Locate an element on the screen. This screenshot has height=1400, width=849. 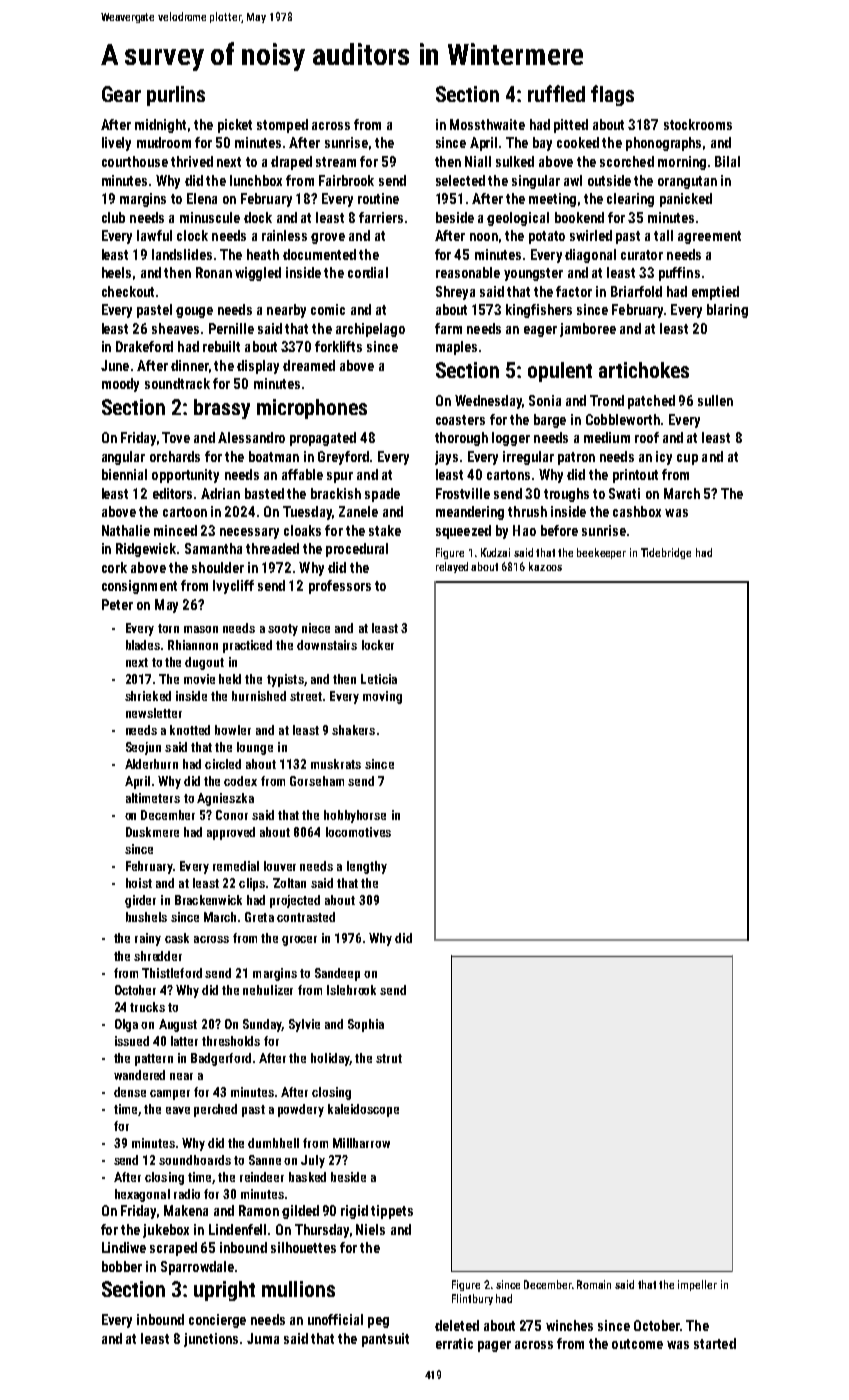
stake is located at coordinates (385, 530).
